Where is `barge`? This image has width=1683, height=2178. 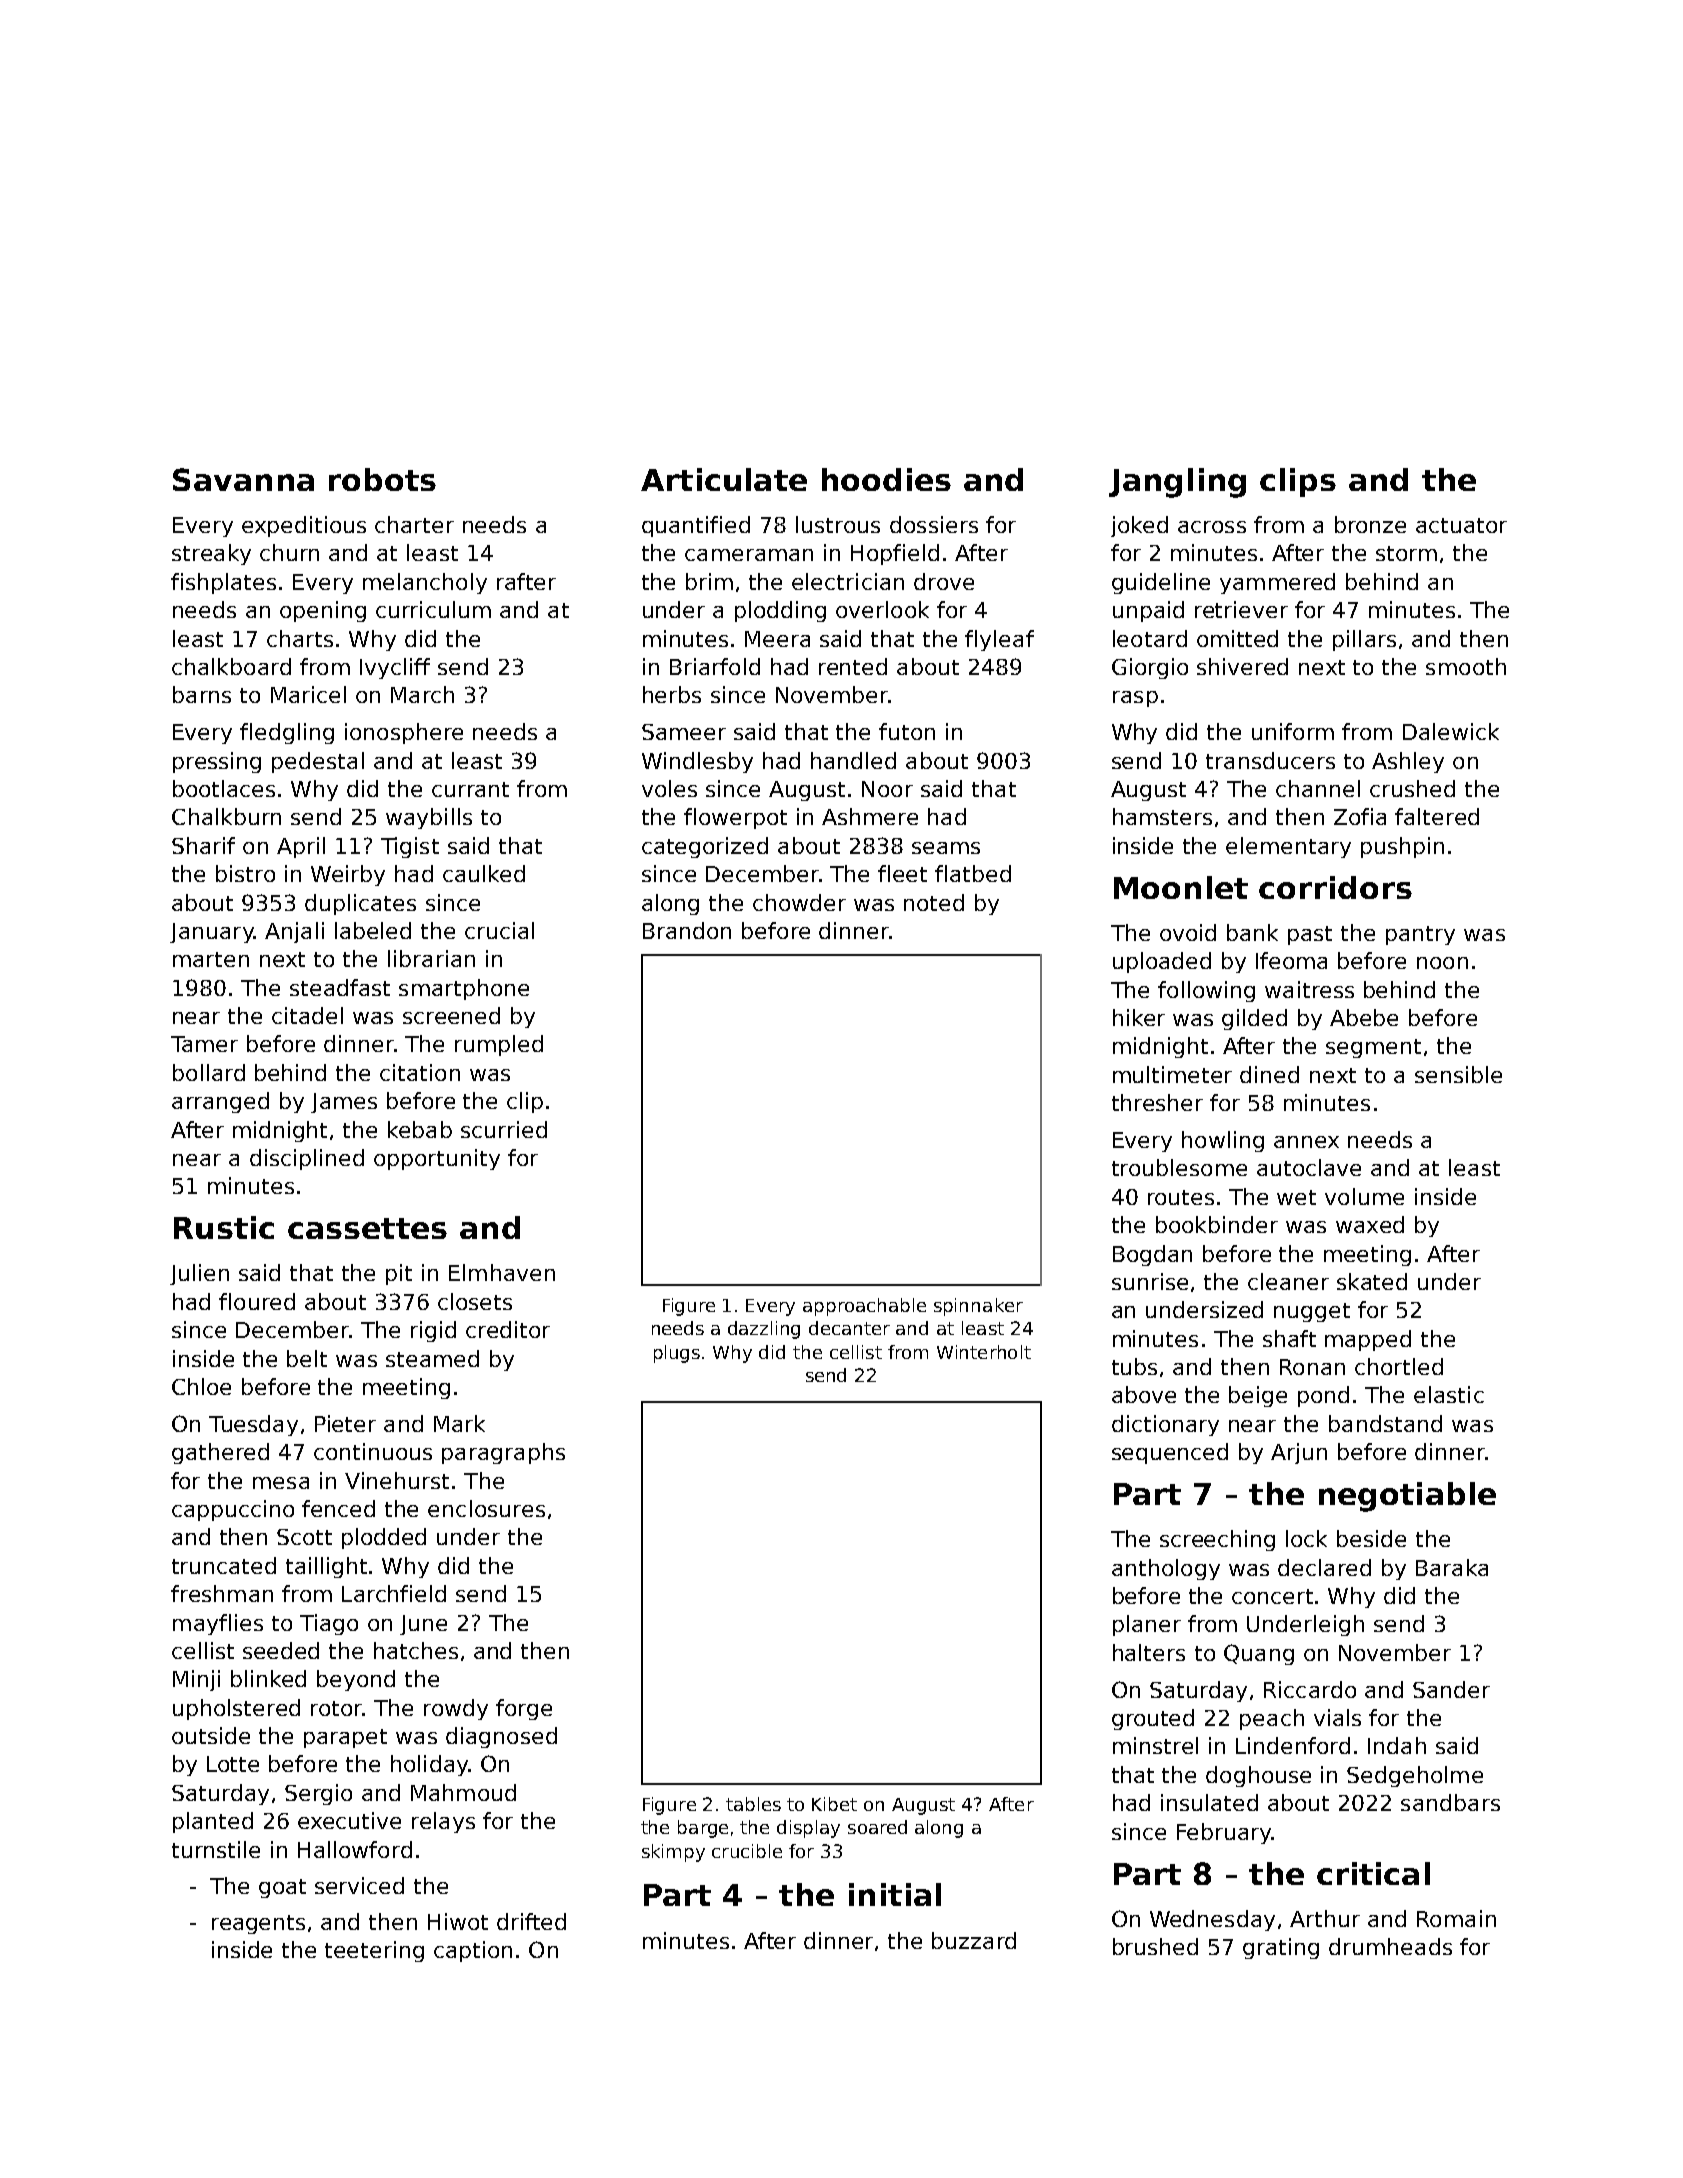
barge is located at coordinates (703, 1829).
